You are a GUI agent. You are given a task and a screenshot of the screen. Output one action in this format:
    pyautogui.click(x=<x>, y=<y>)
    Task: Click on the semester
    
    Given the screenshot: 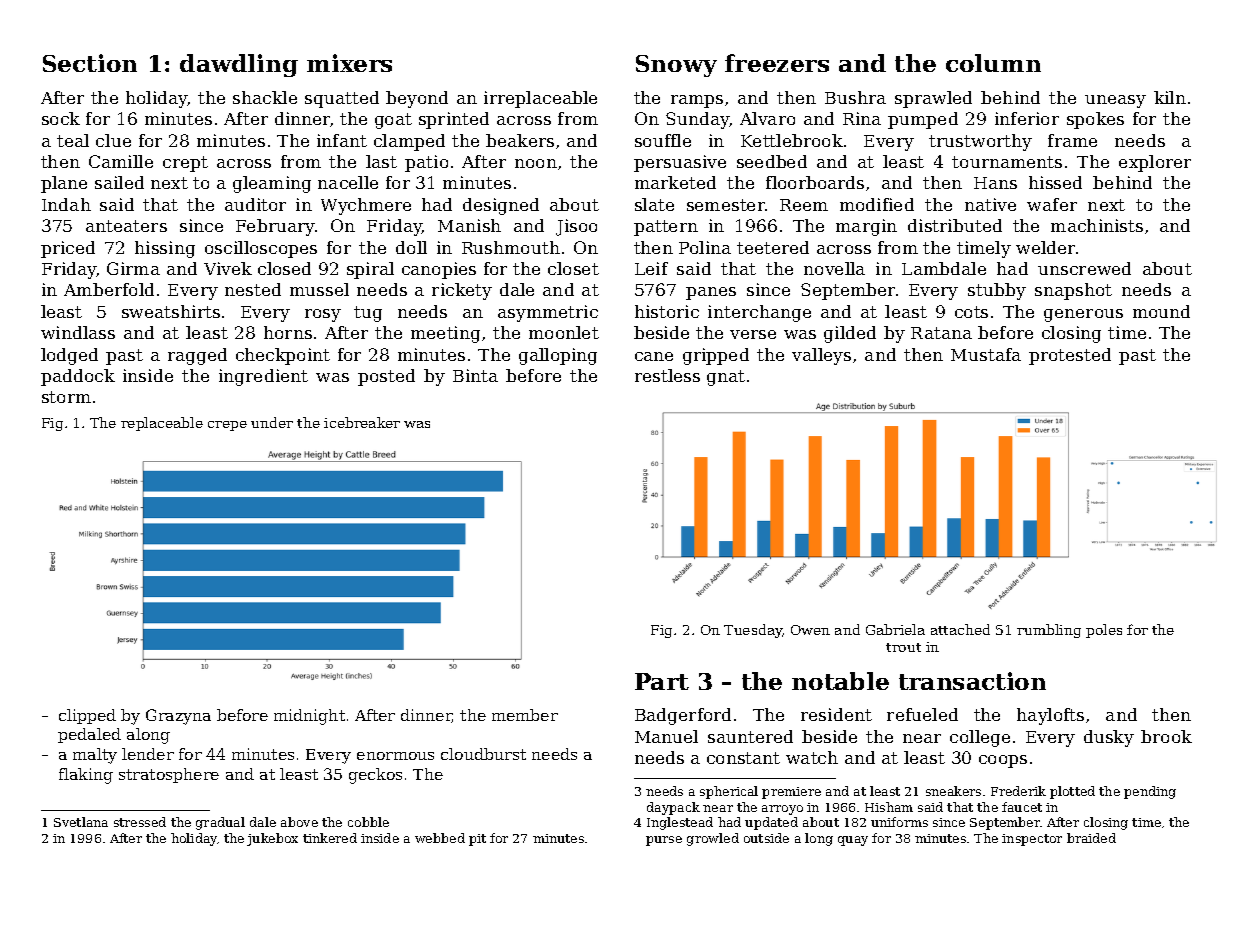 What is the action you would take?
    pyautogui.click(x=726, y=205)
